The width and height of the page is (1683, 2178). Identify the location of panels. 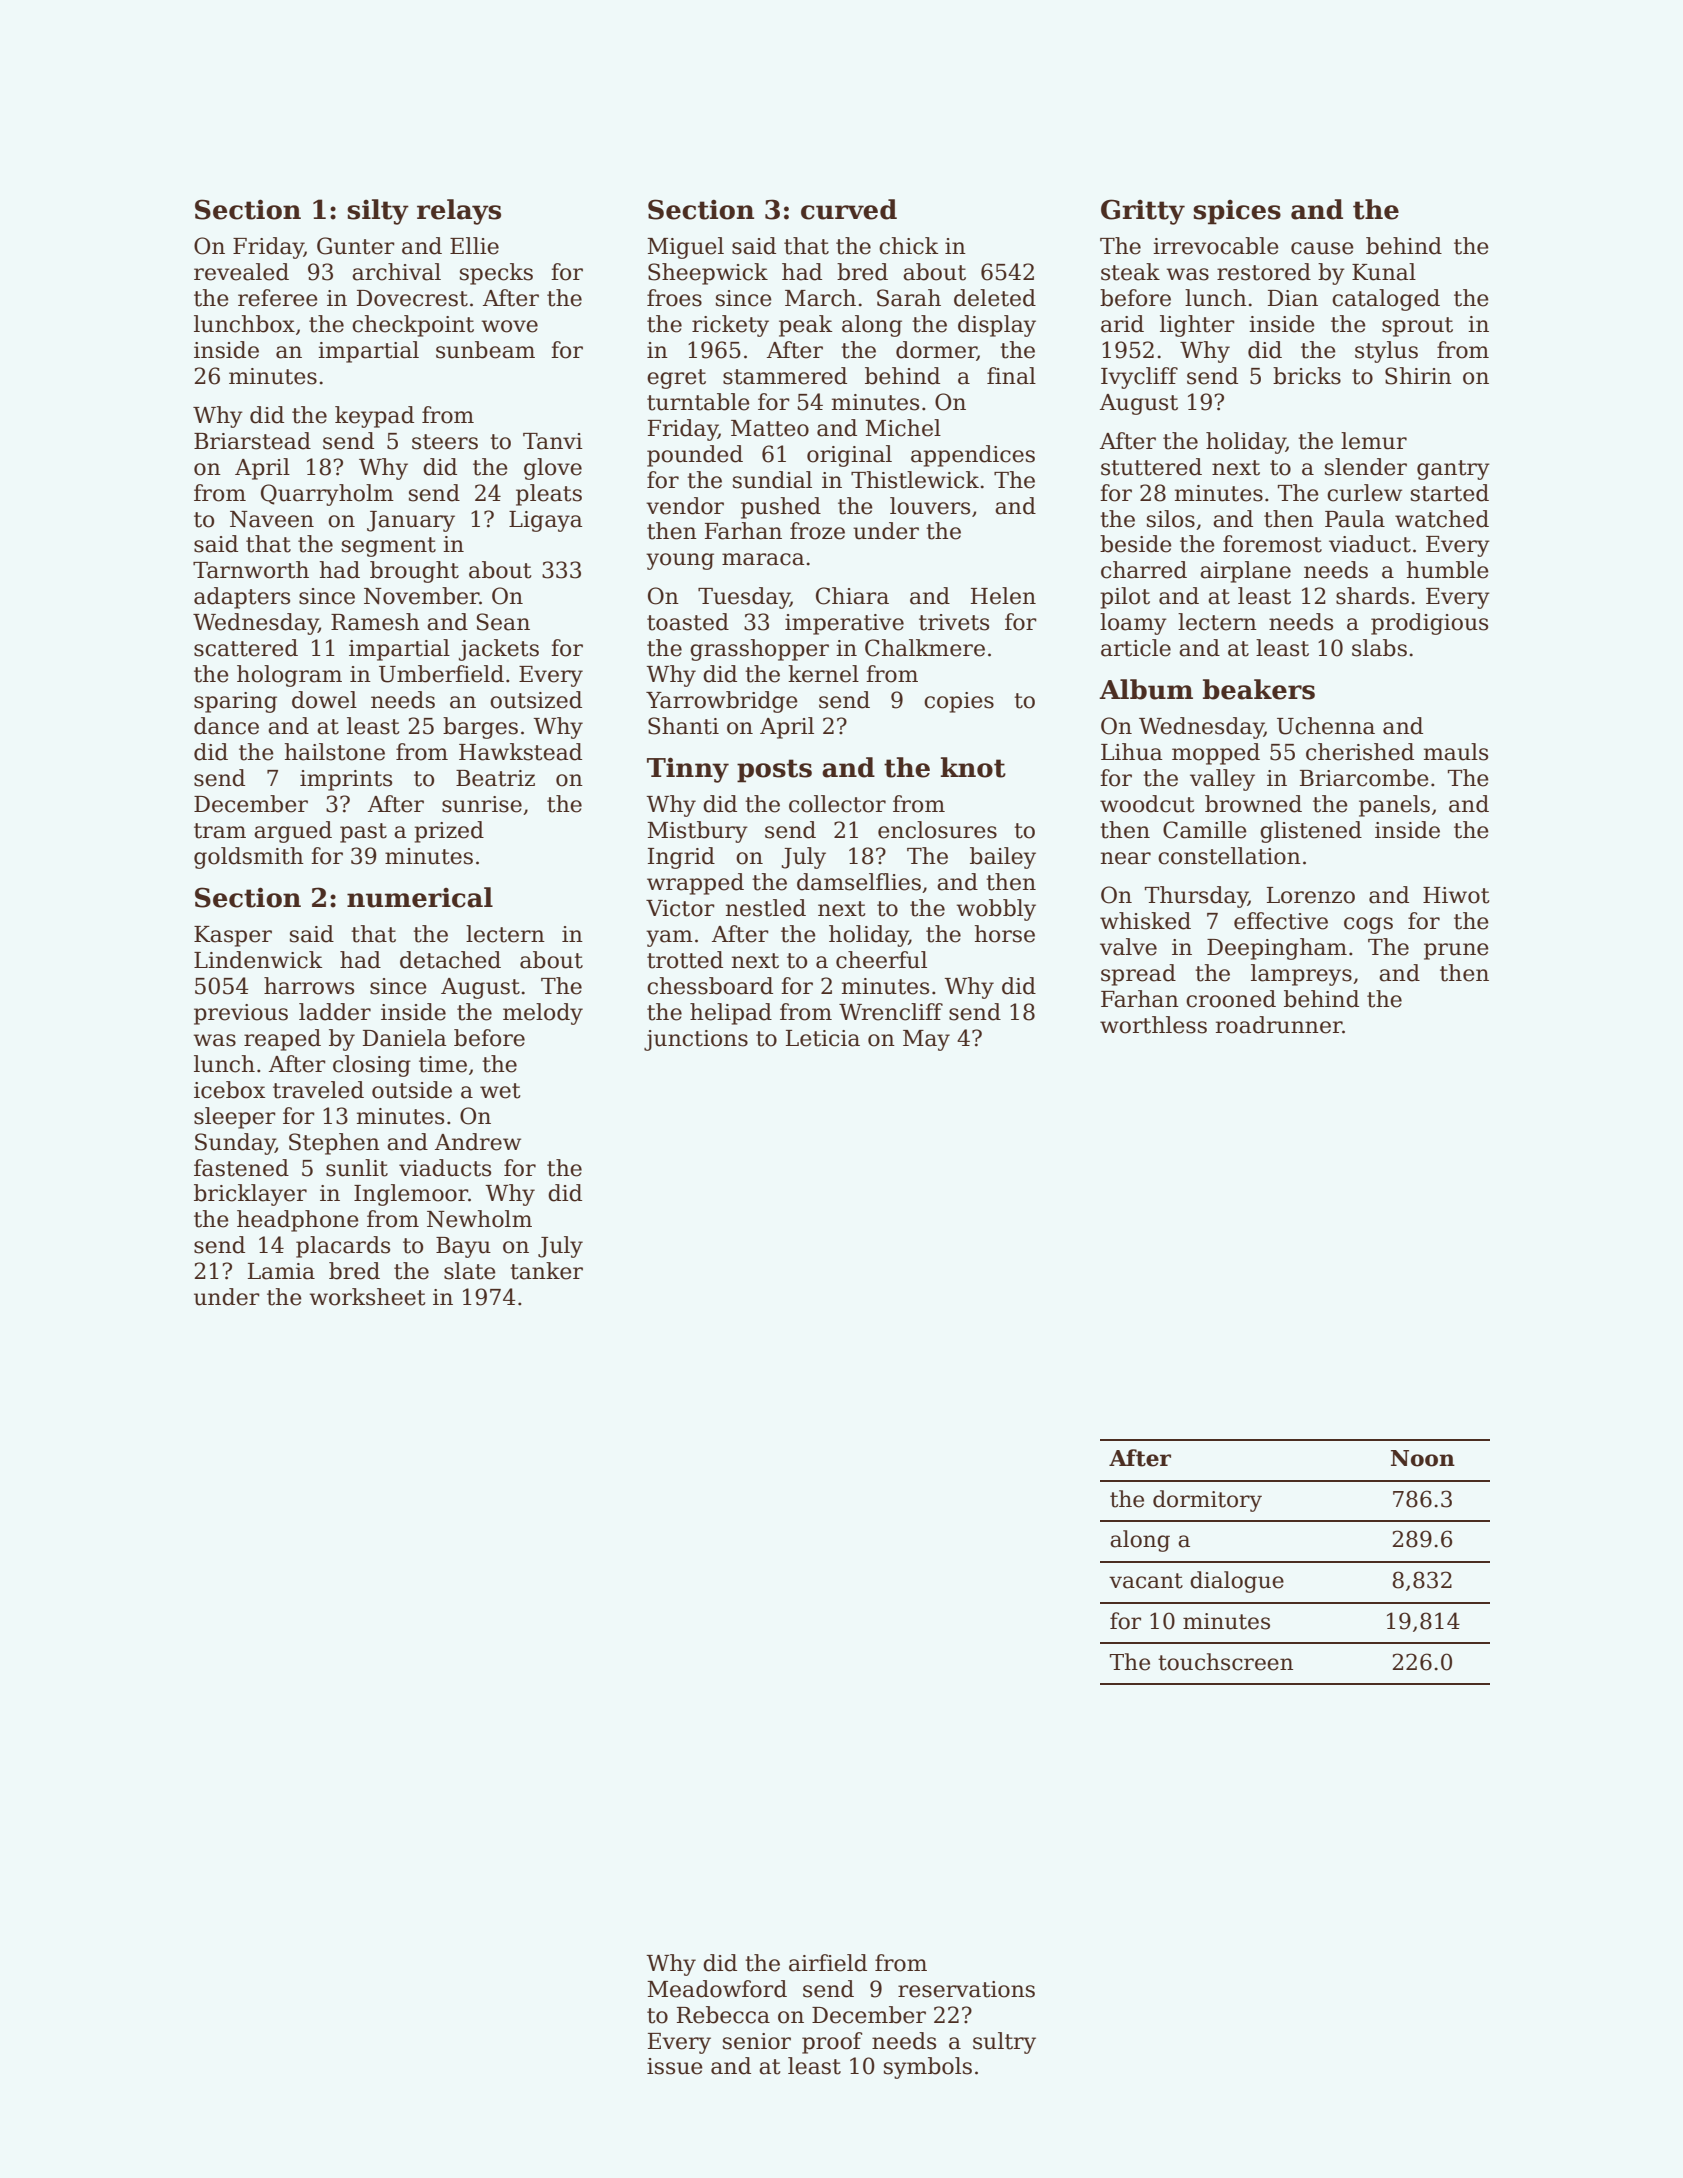
(1394, 806).
